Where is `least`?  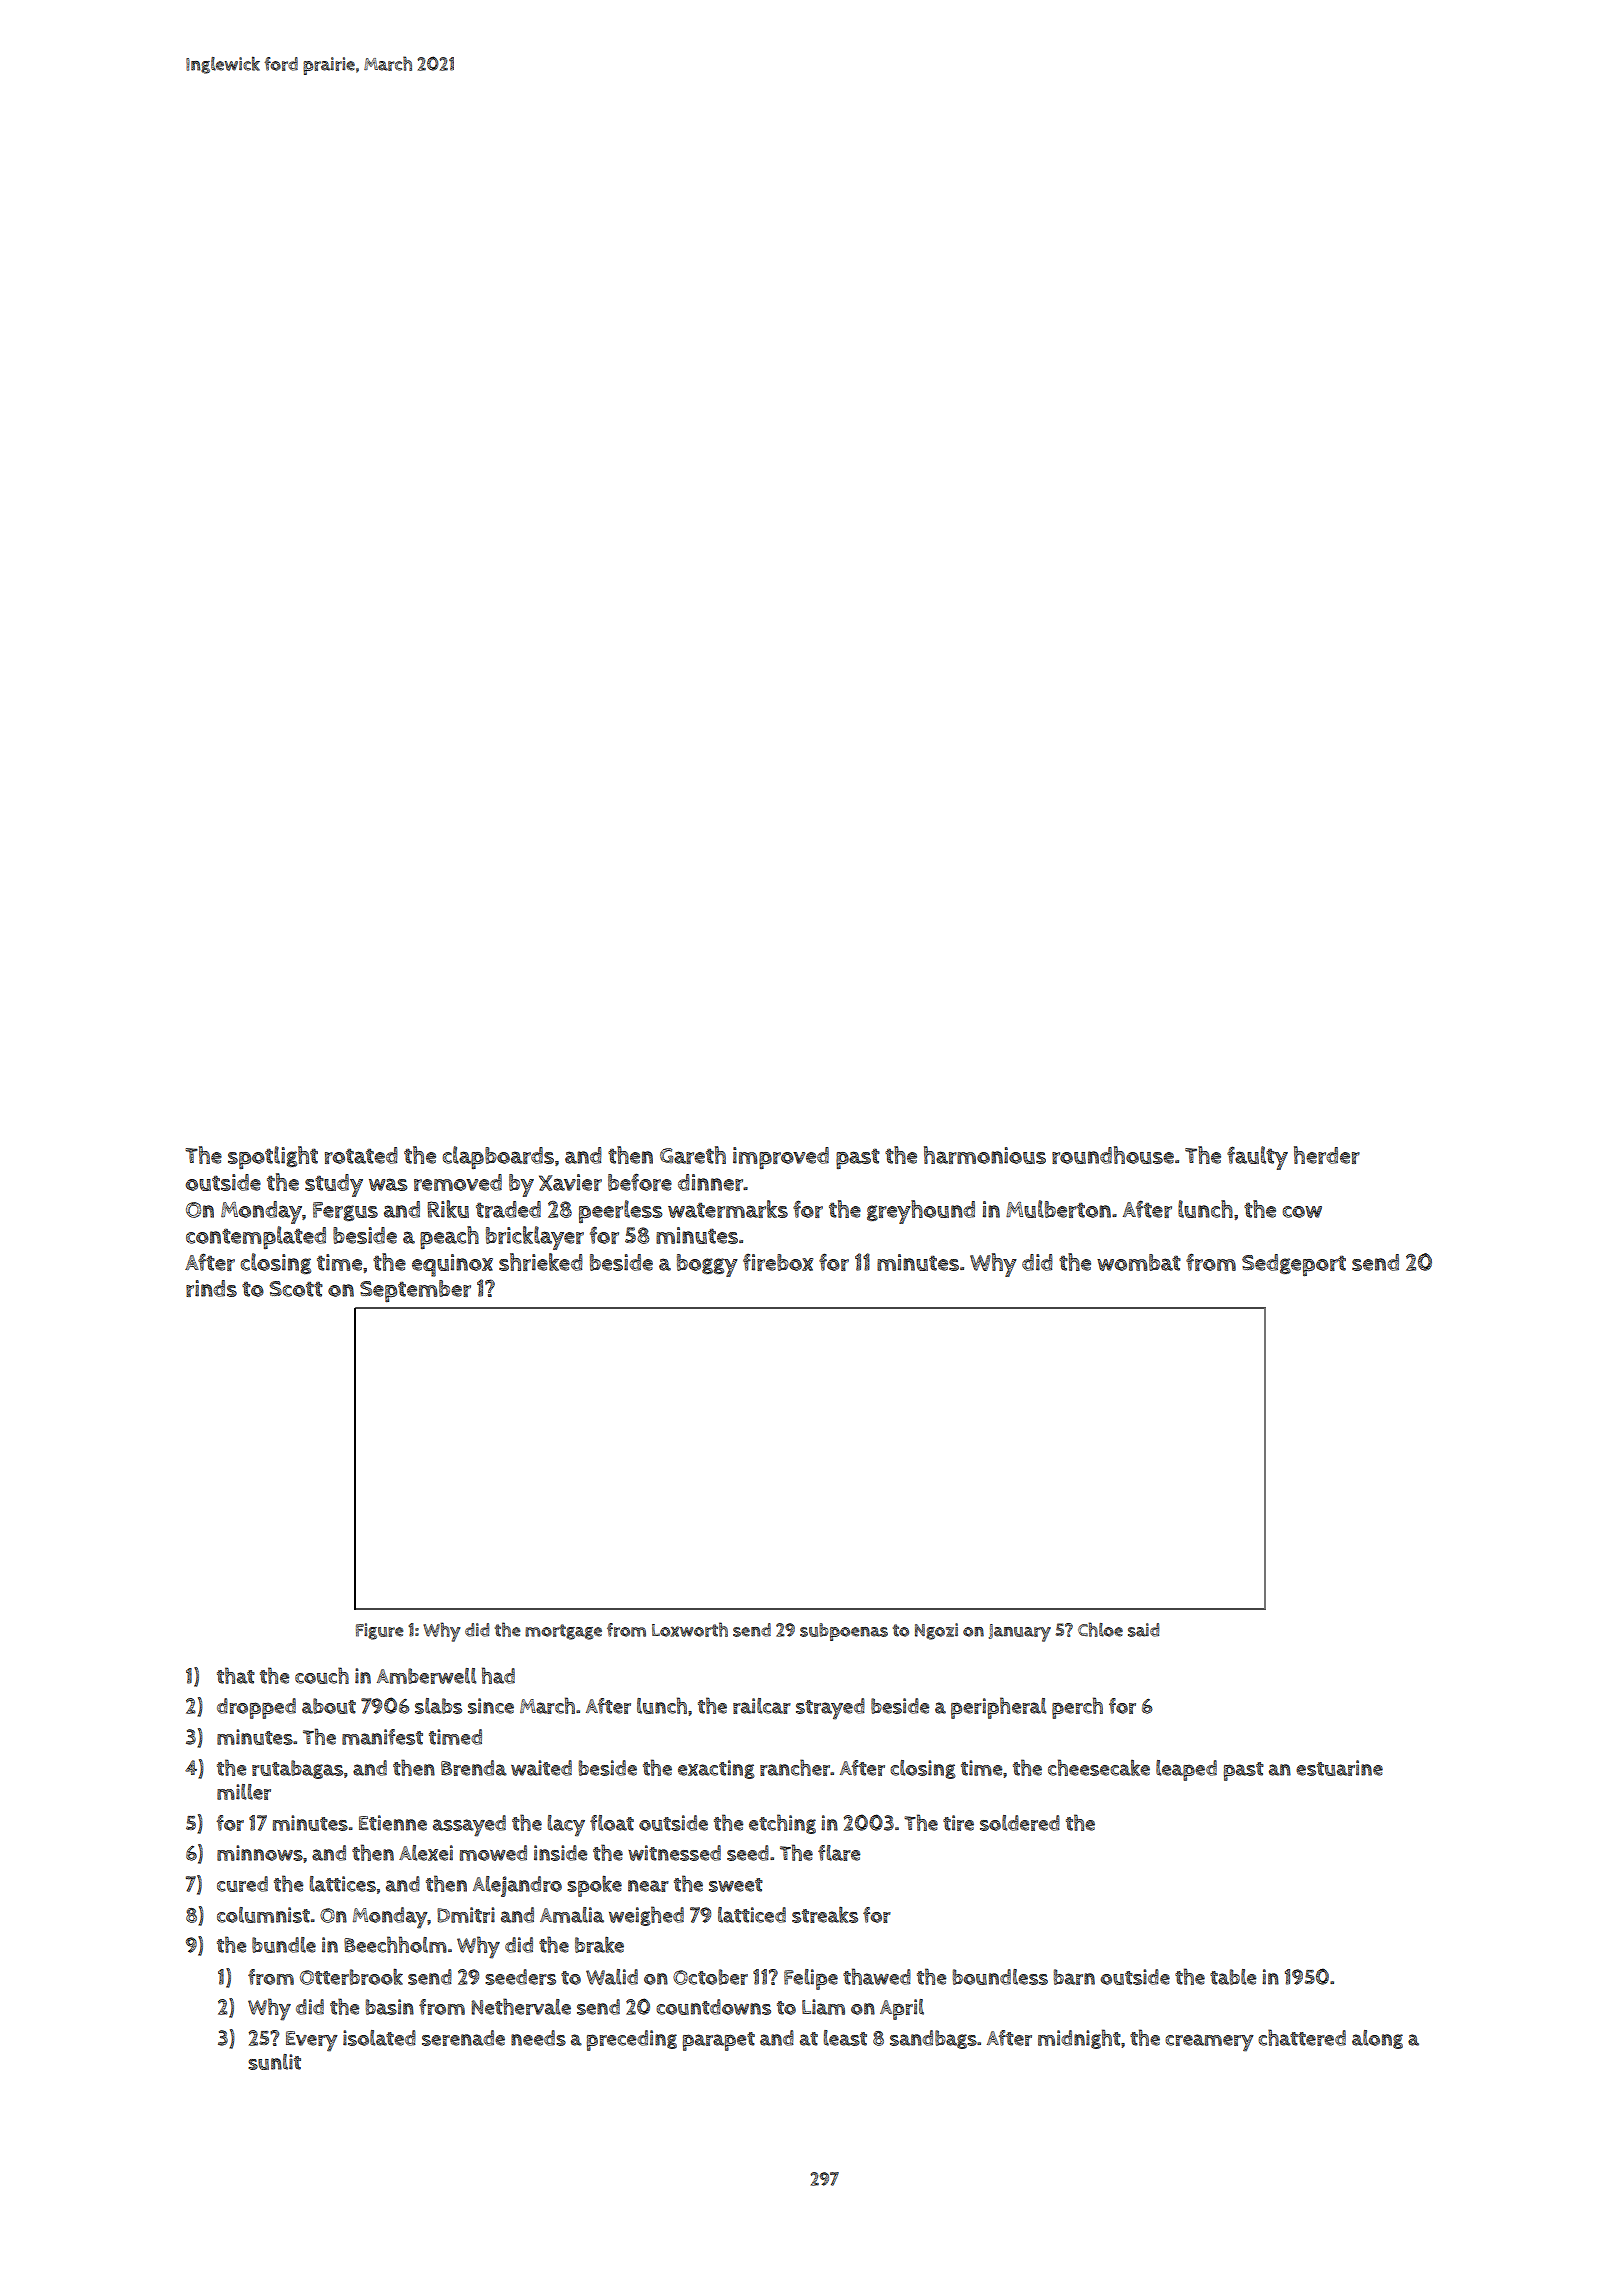
least is located at coordinates (845, 2038).
